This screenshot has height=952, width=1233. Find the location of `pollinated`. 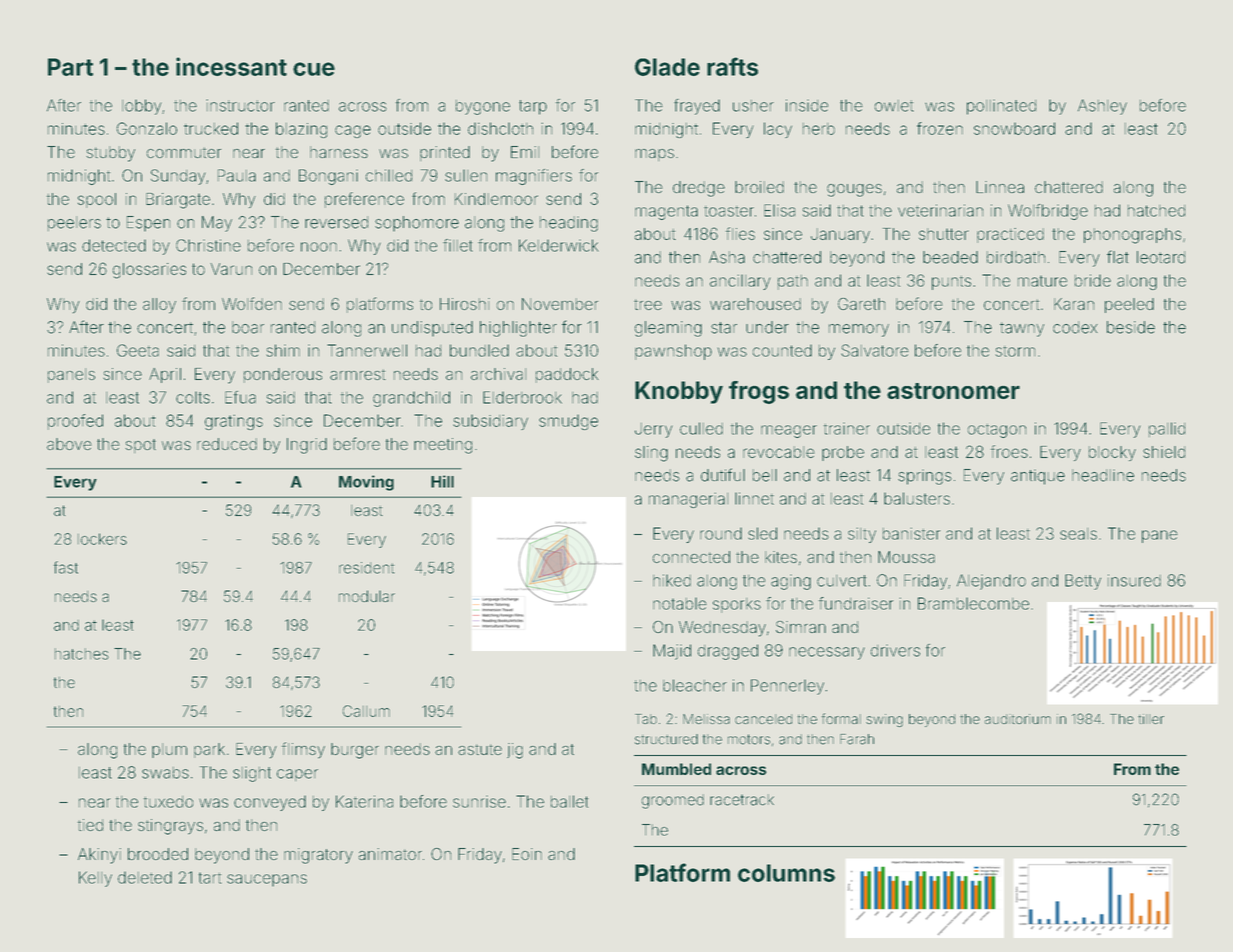

pollinated is located at coordinates (1001, 107).
